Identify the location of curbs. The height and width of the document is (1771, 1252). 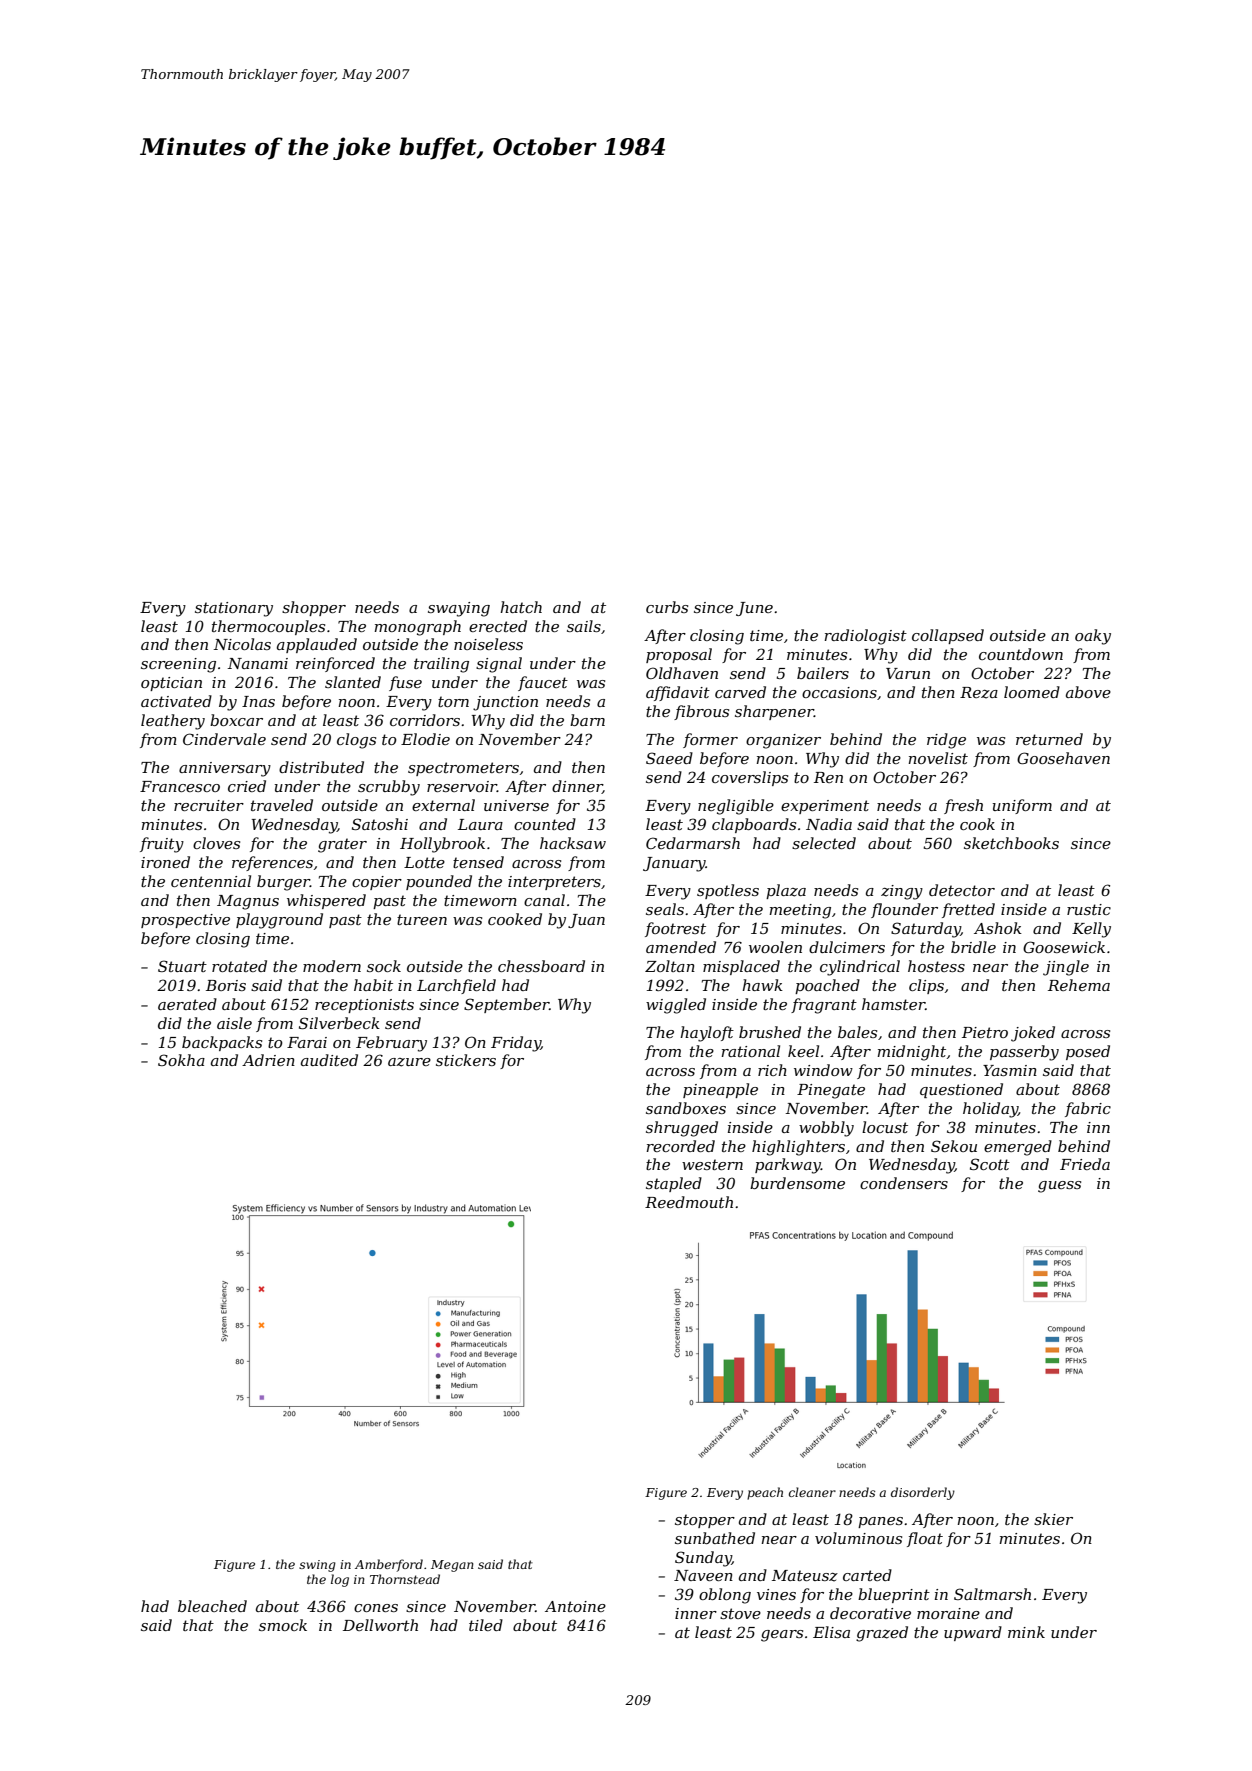
(667, 607).
